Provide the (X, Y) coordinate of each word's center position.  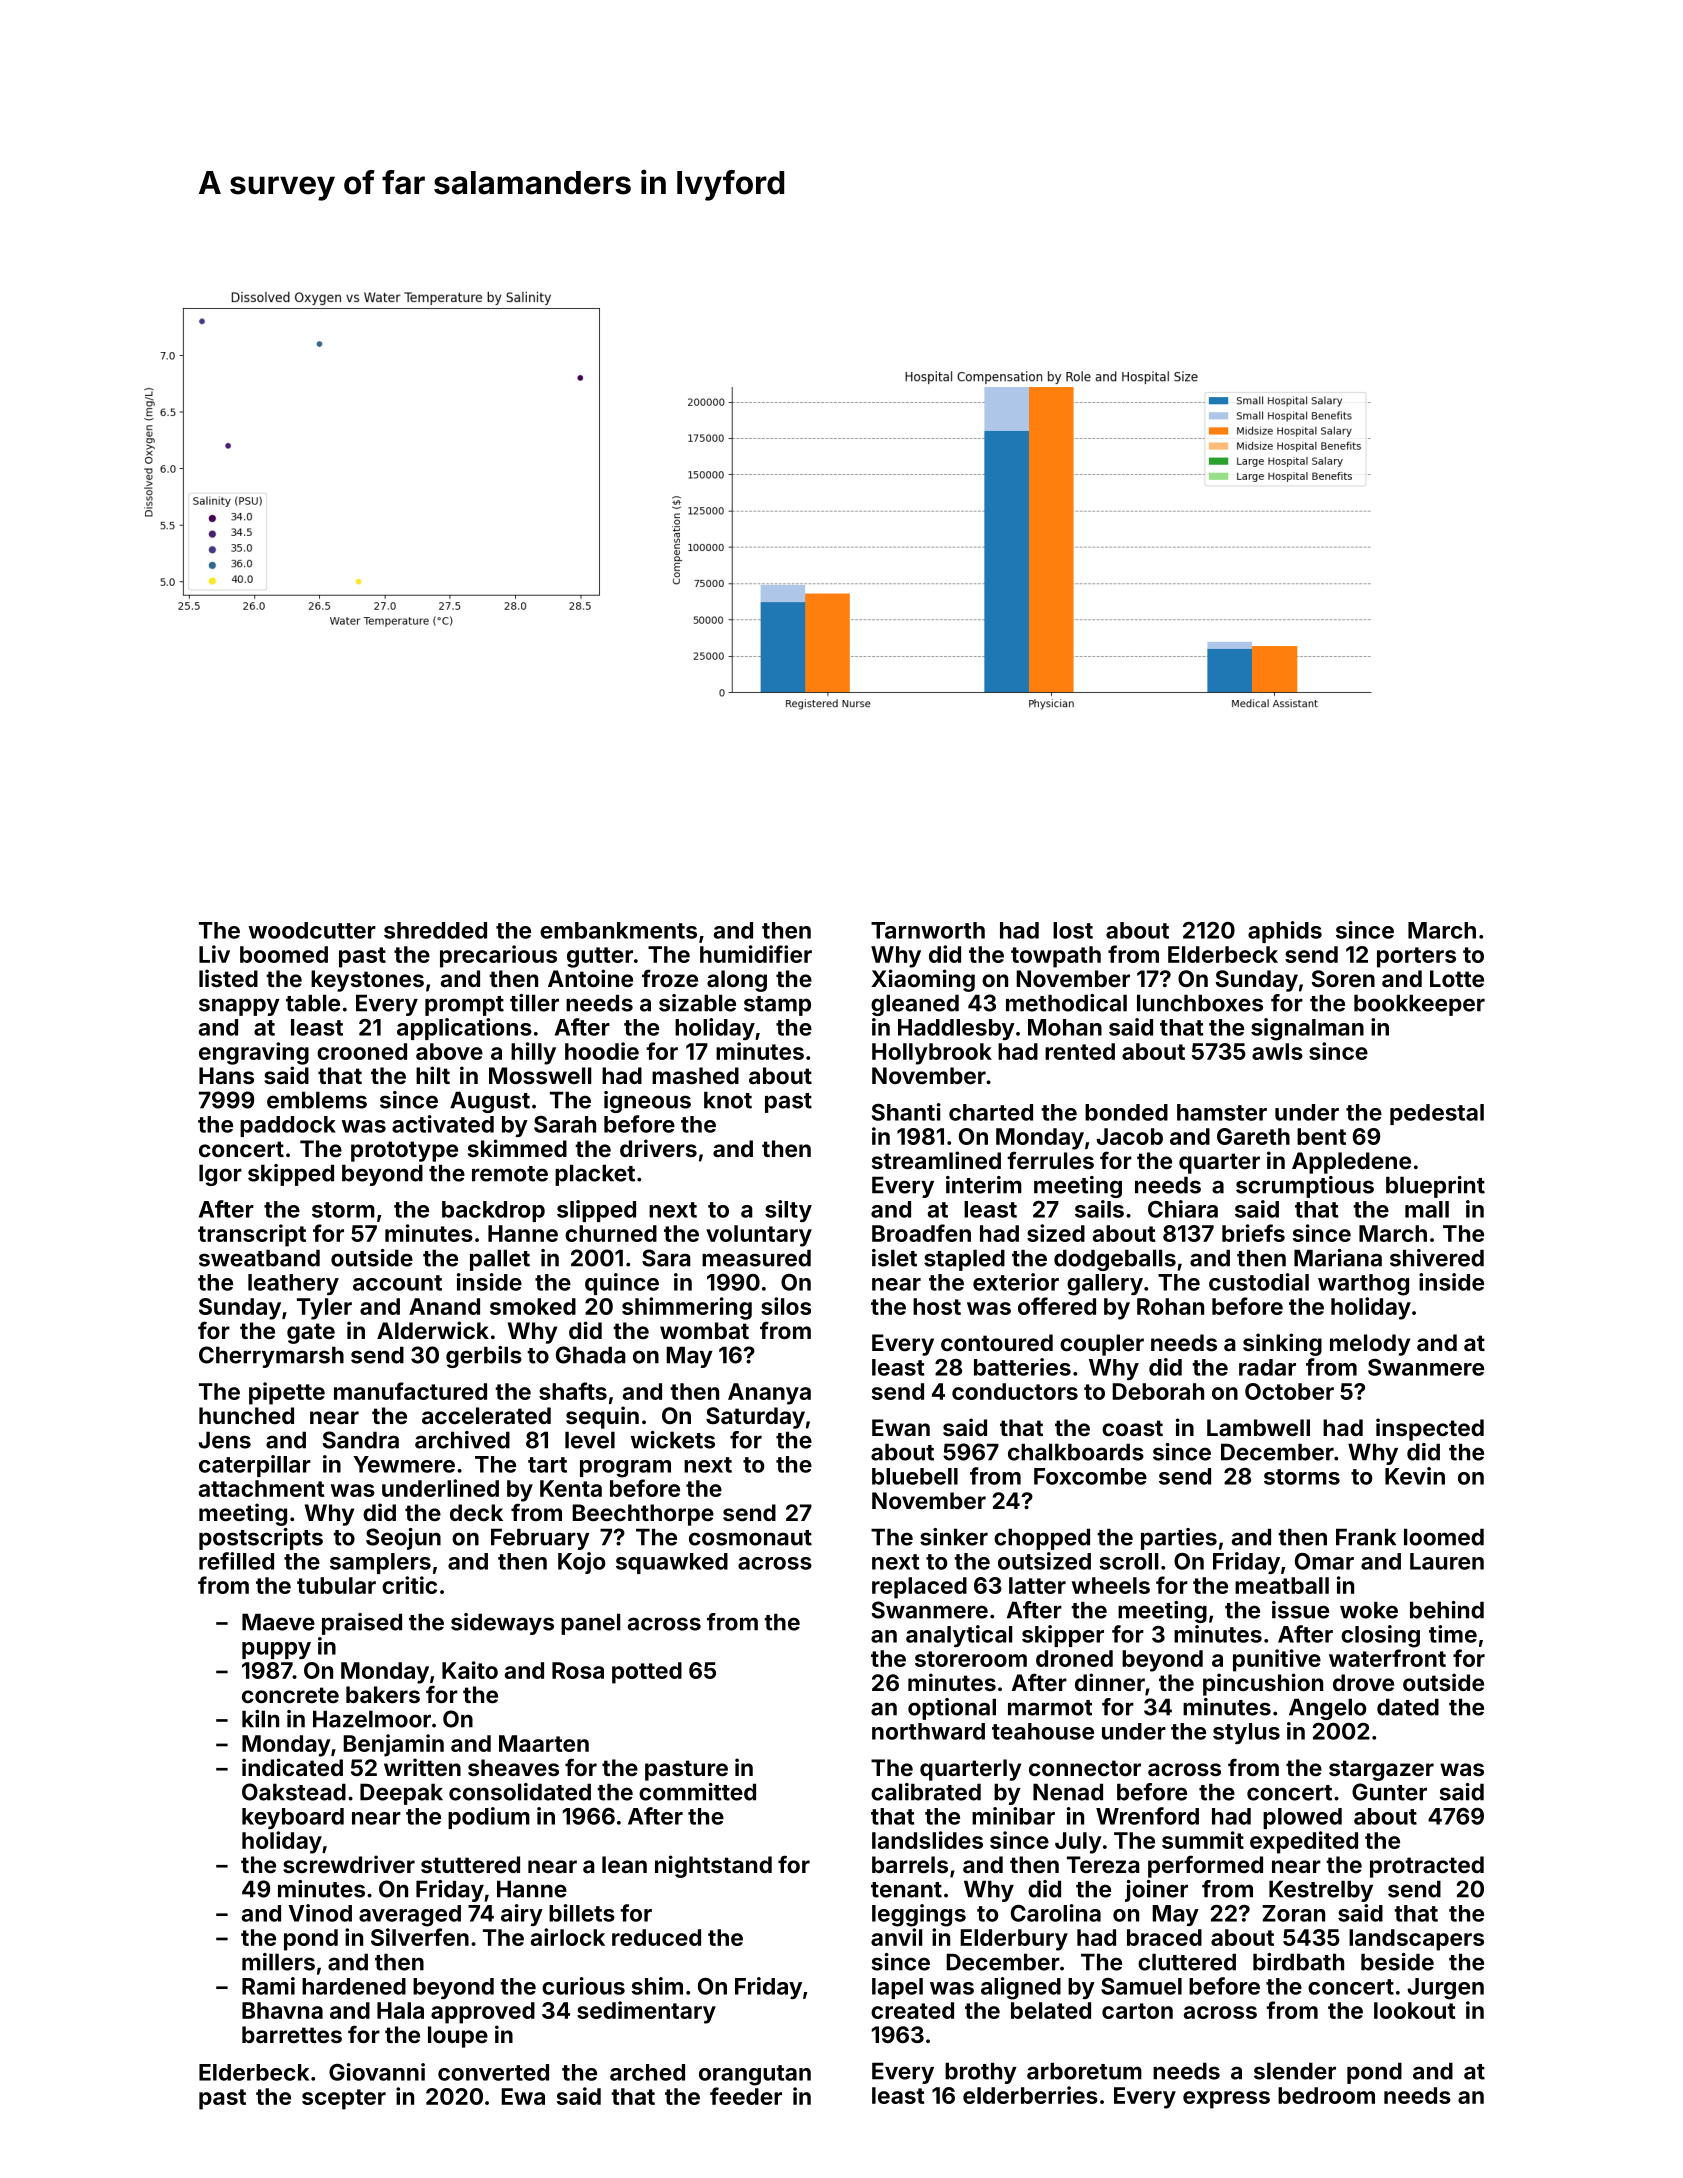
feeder (746, 2096)
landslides (927, 1840)
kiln (260, 1719)
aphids (1285, 932)
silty (788, 1211)
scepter (344, 2099)
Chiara (1183, 1209)
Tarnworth (928, 930)
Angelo (1327, 1709)
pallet (500, 1260)
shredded (435, 930)
